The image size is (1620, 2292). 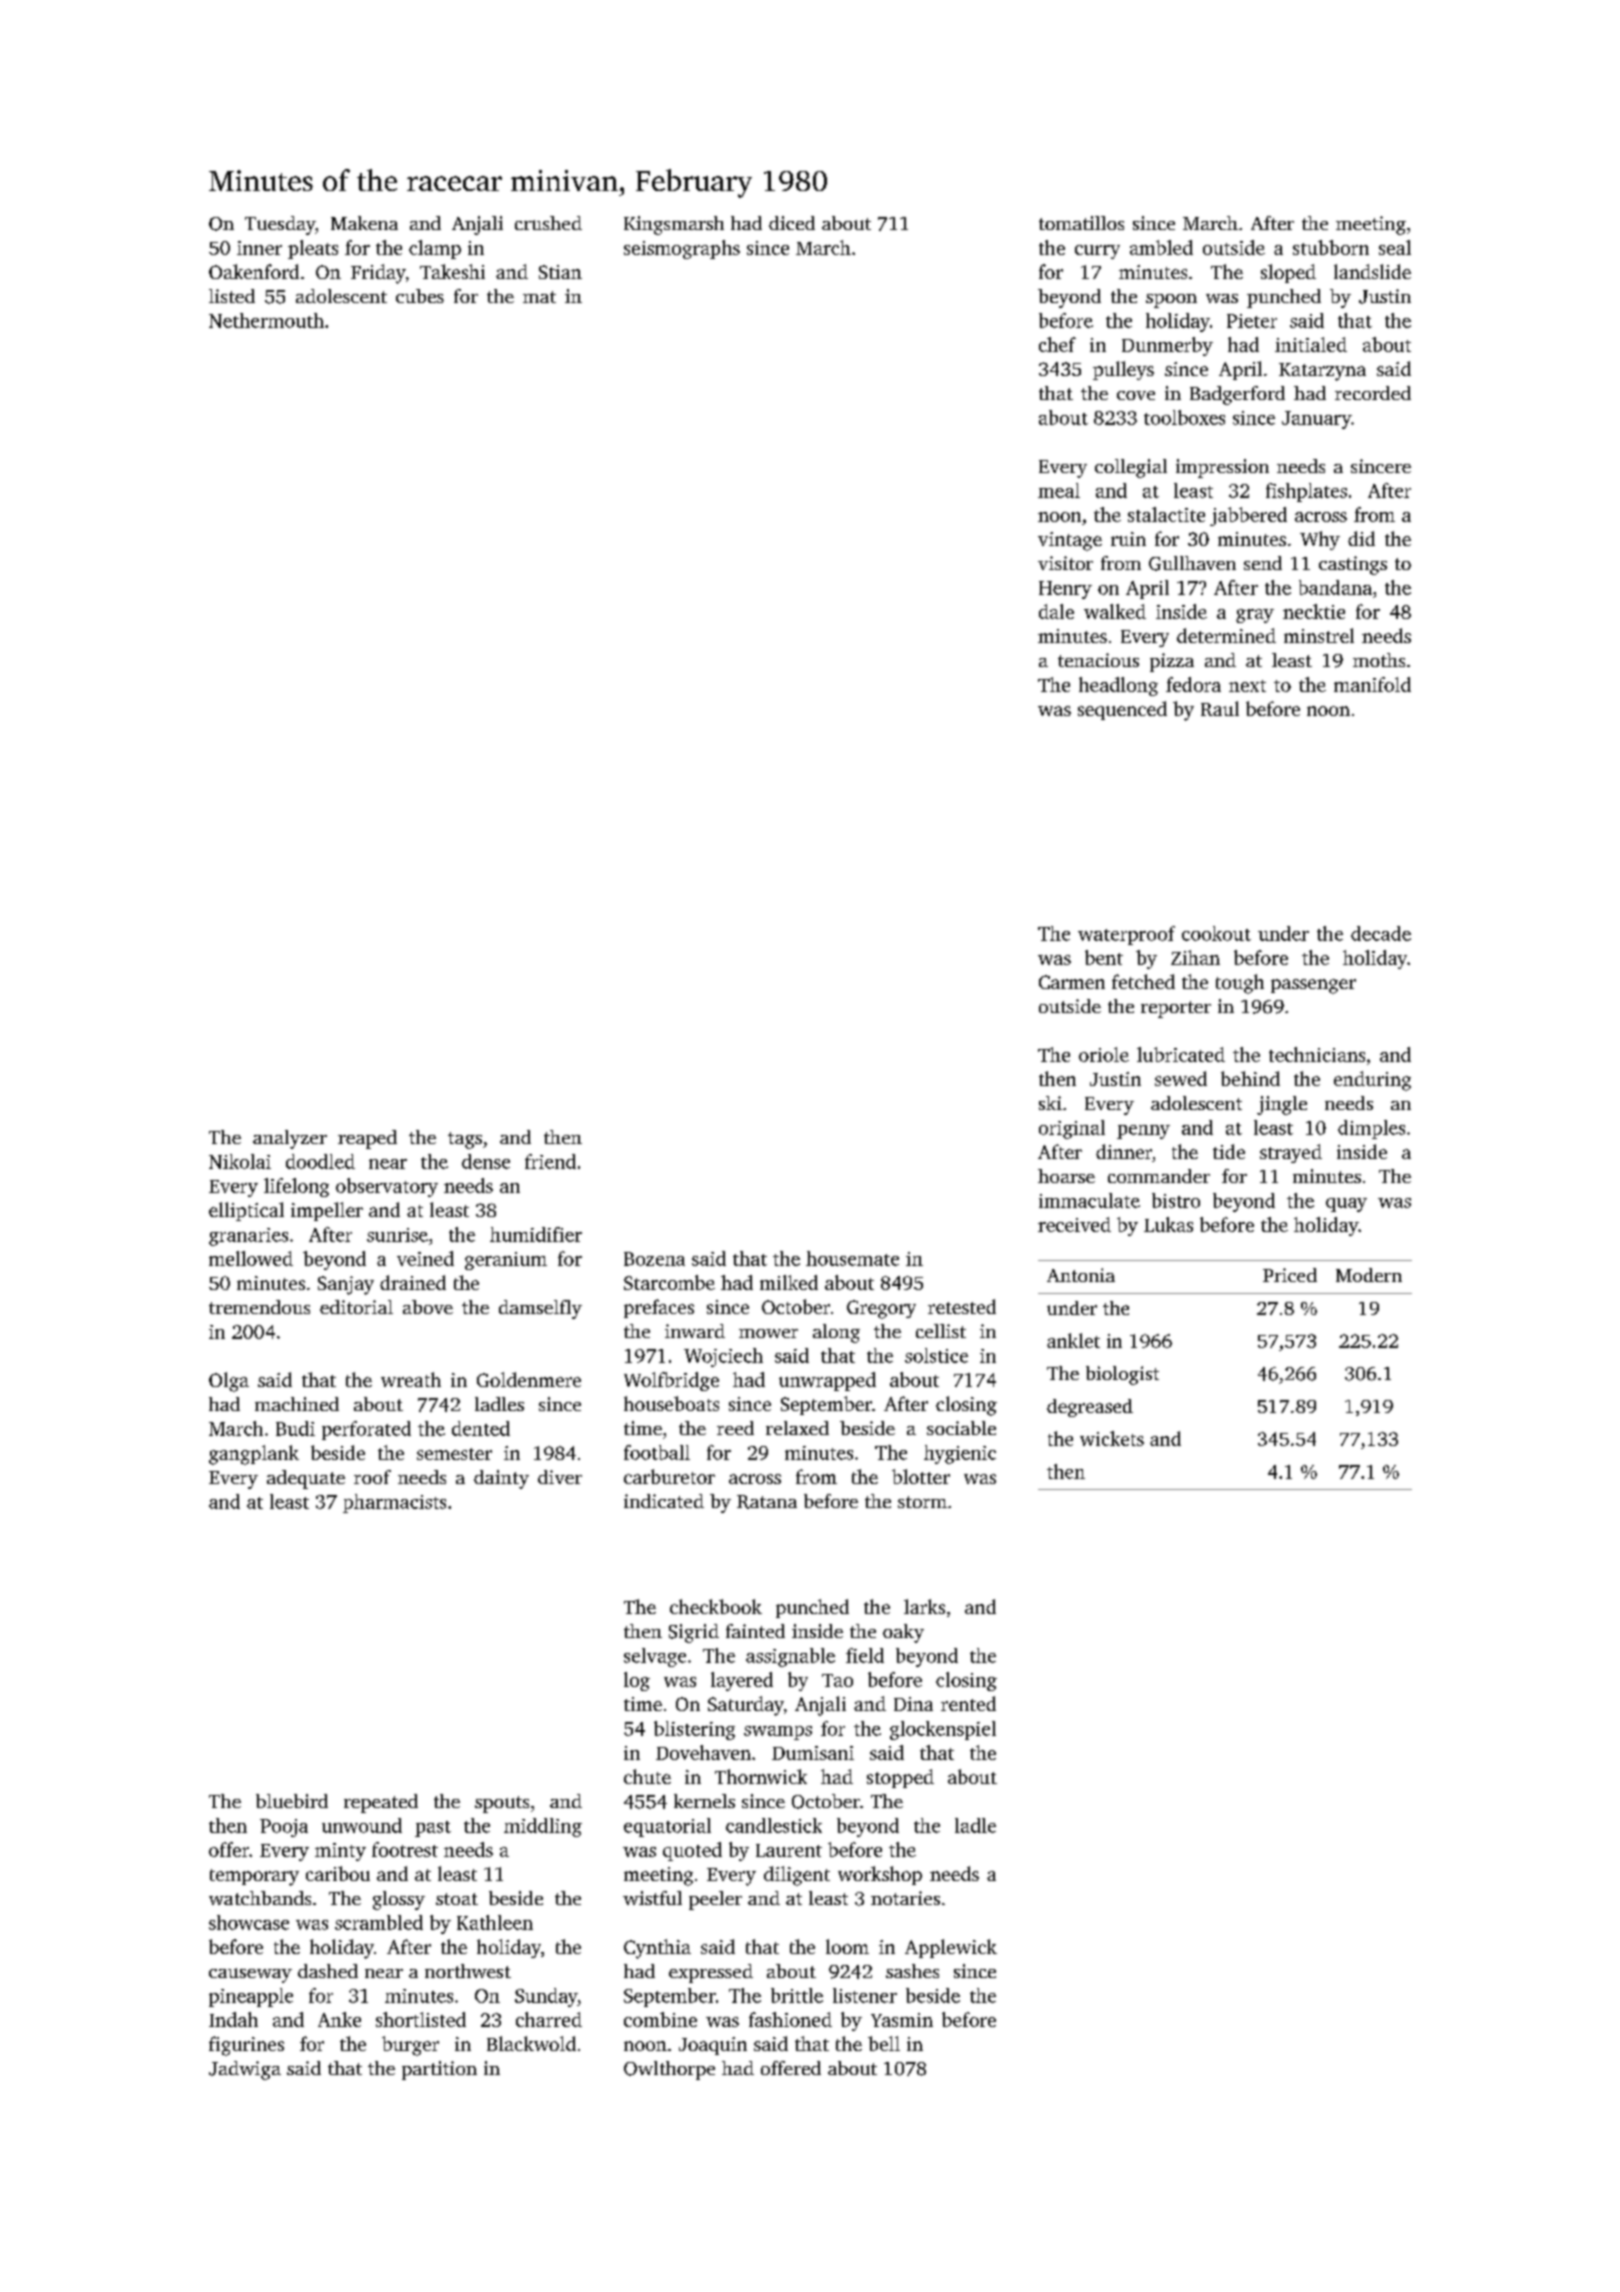 What do you see at coordinates (797, 1995) in the document?
I see `brittle` at bounding box center [797, 1995].
